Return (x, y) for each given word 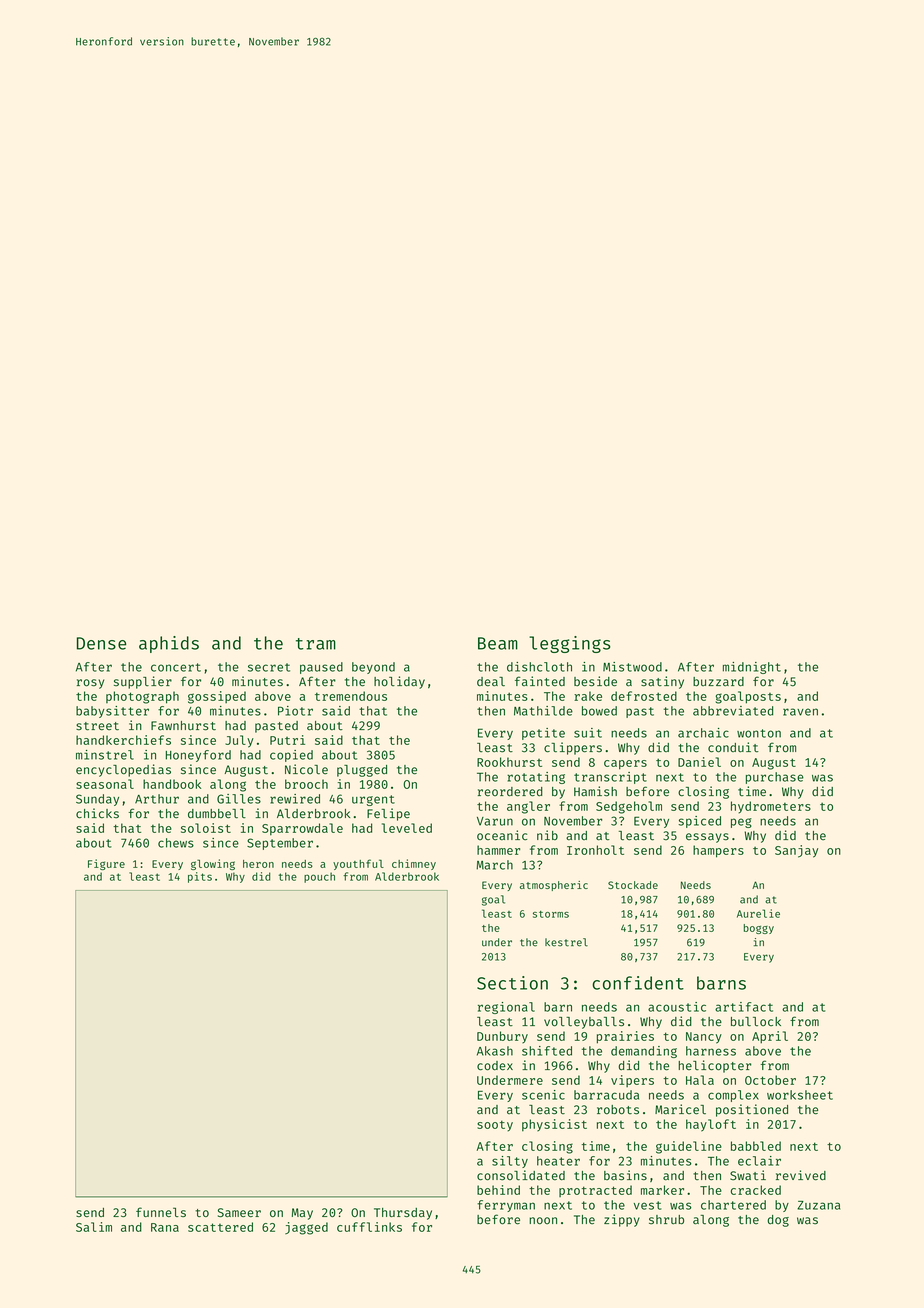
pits (200, 877)
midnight (752, 668)
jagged (306, 1228)
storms (551, 914)
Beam (498, 643)
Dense (101, 643)
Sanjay (796, 851)
